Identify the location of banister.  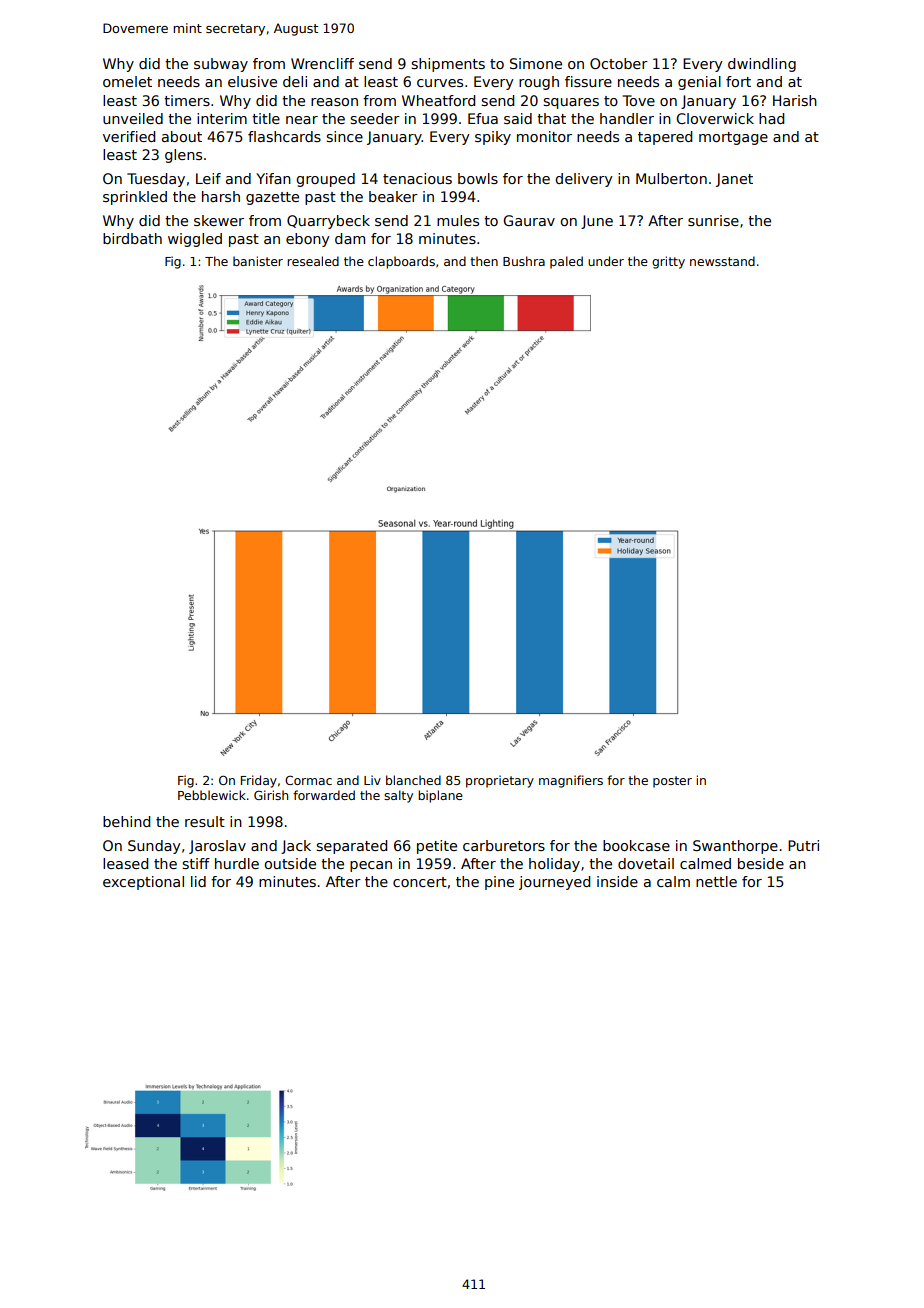
(258, 261).
